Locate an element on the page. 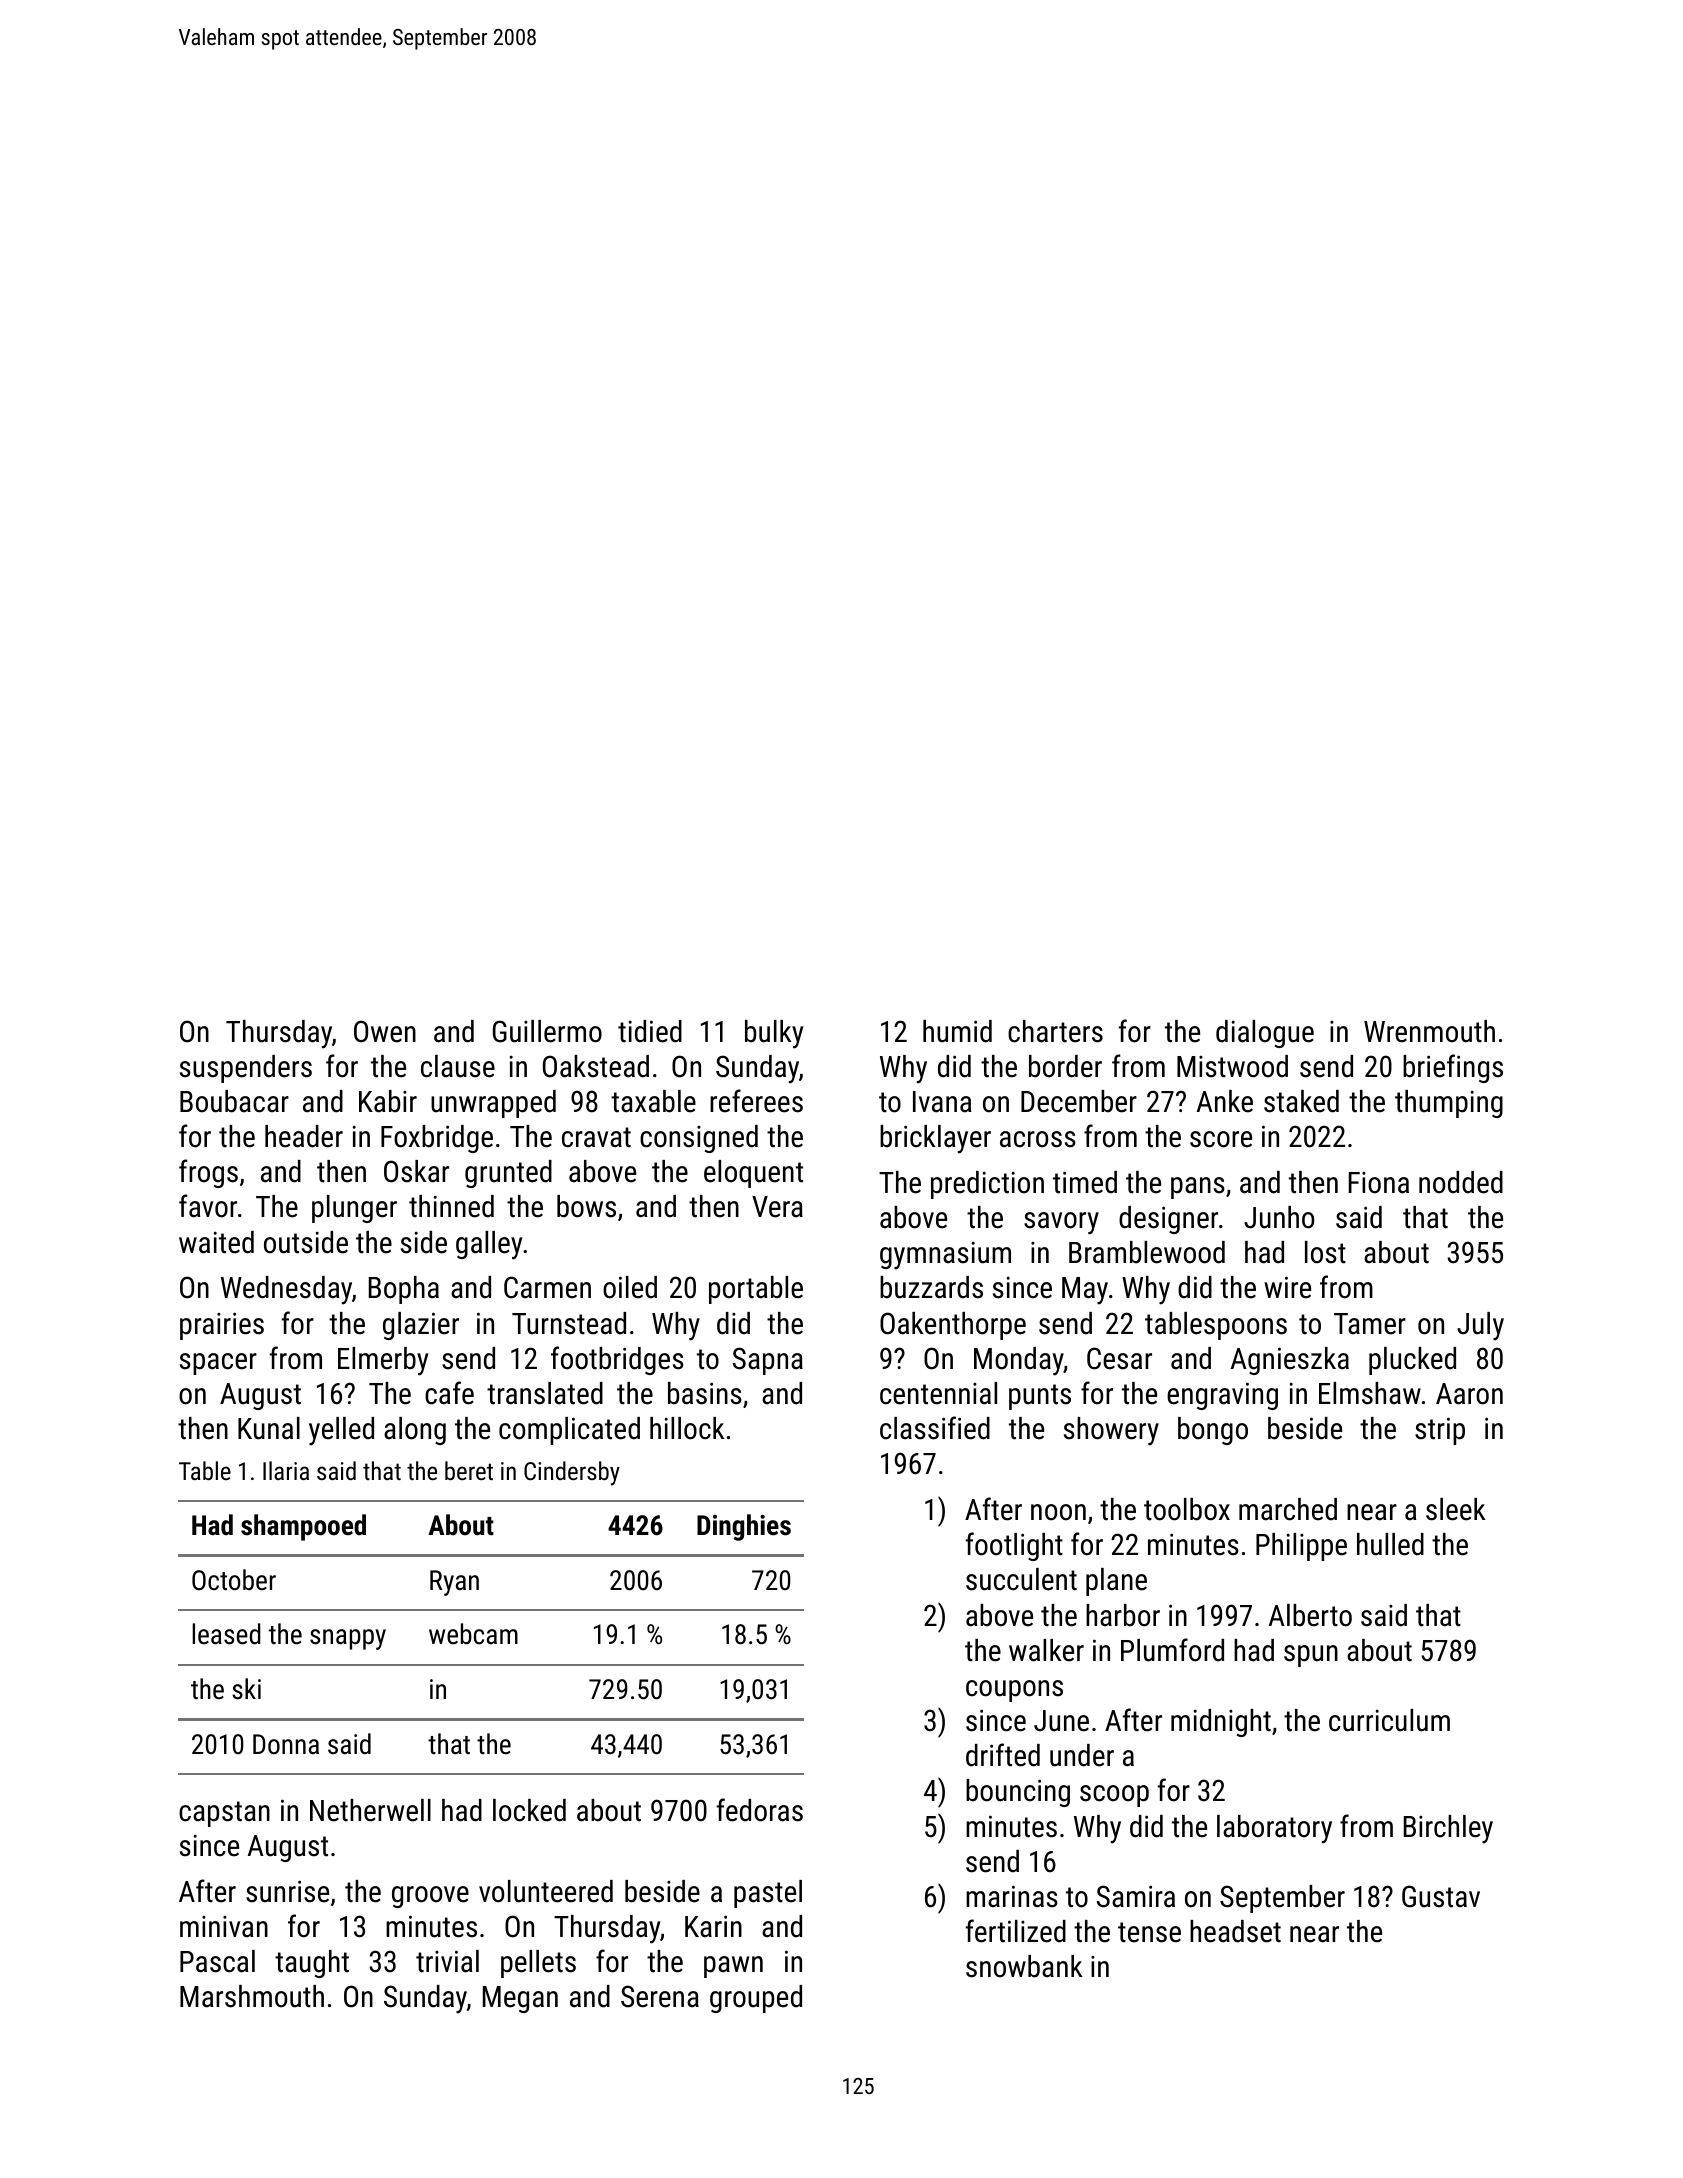 This image has width=1683, height=2178. bows is located at coordinates (586, 1206).
